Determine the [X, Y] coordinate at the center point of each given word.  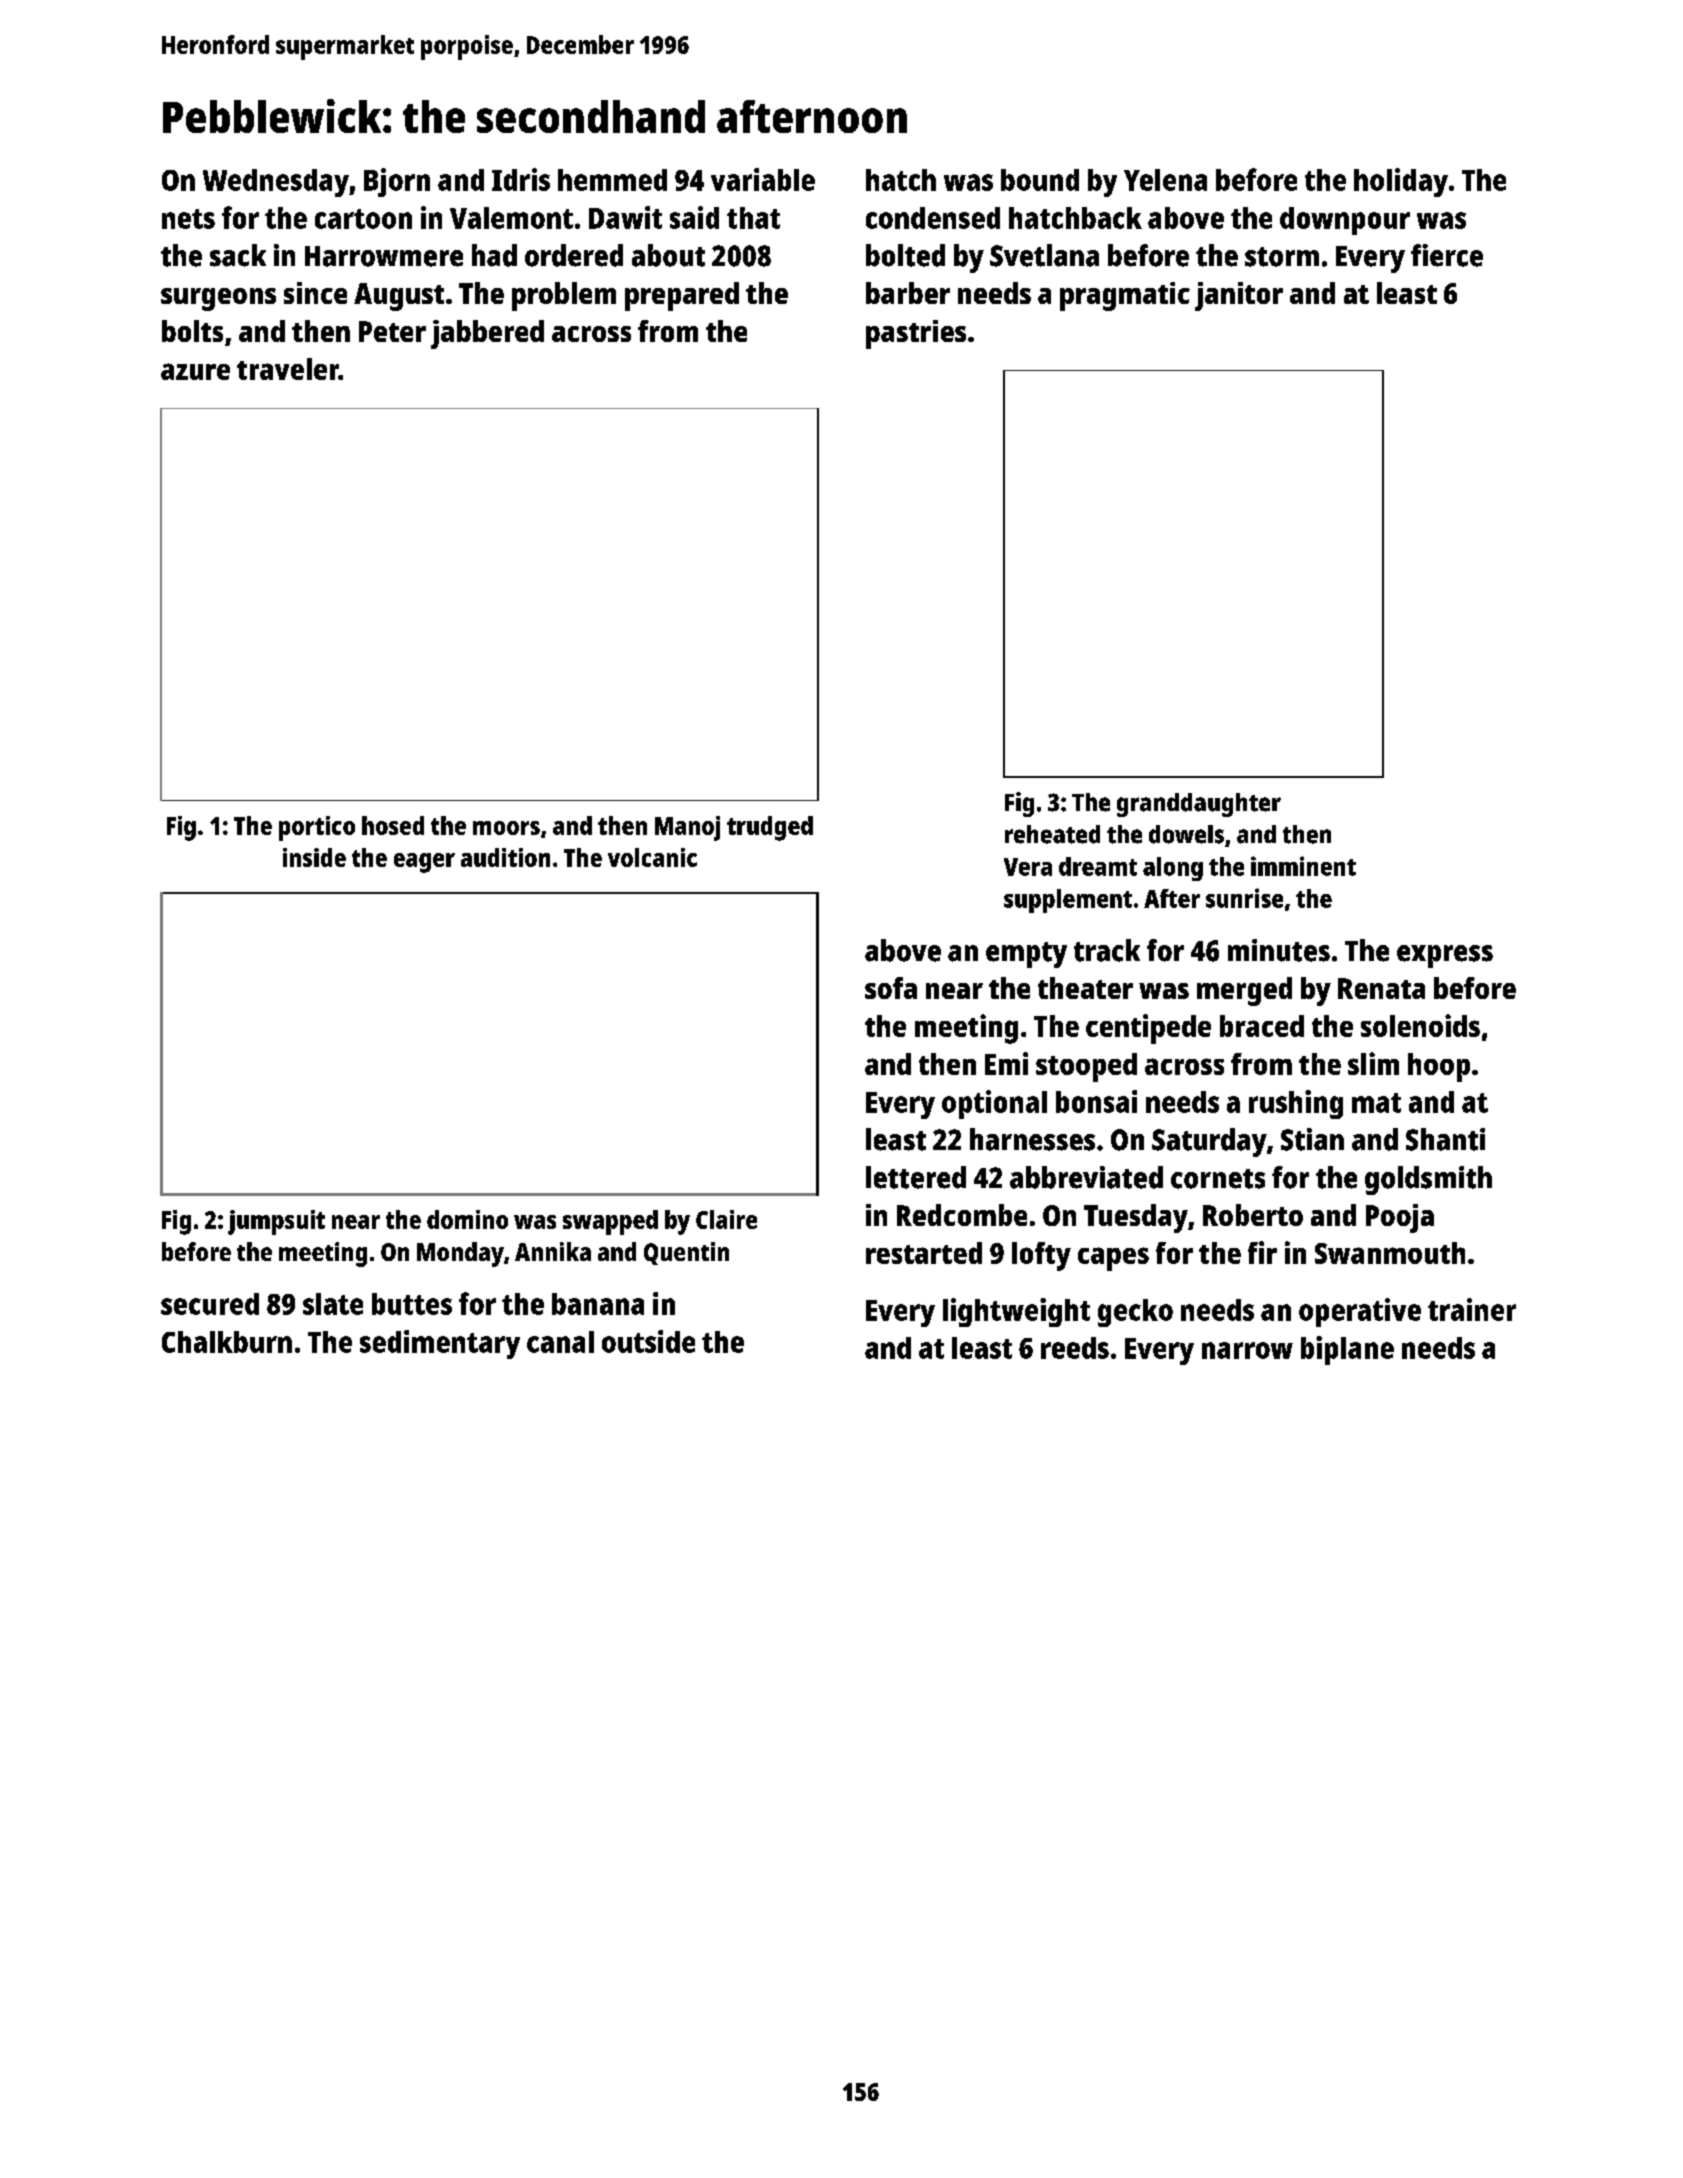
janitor [1239, 296]
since [315, 293]
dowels [1186, 834]
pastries [916, 334]
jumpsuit [276, 1222]
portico [317, 828]
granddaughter [1199, 805]
